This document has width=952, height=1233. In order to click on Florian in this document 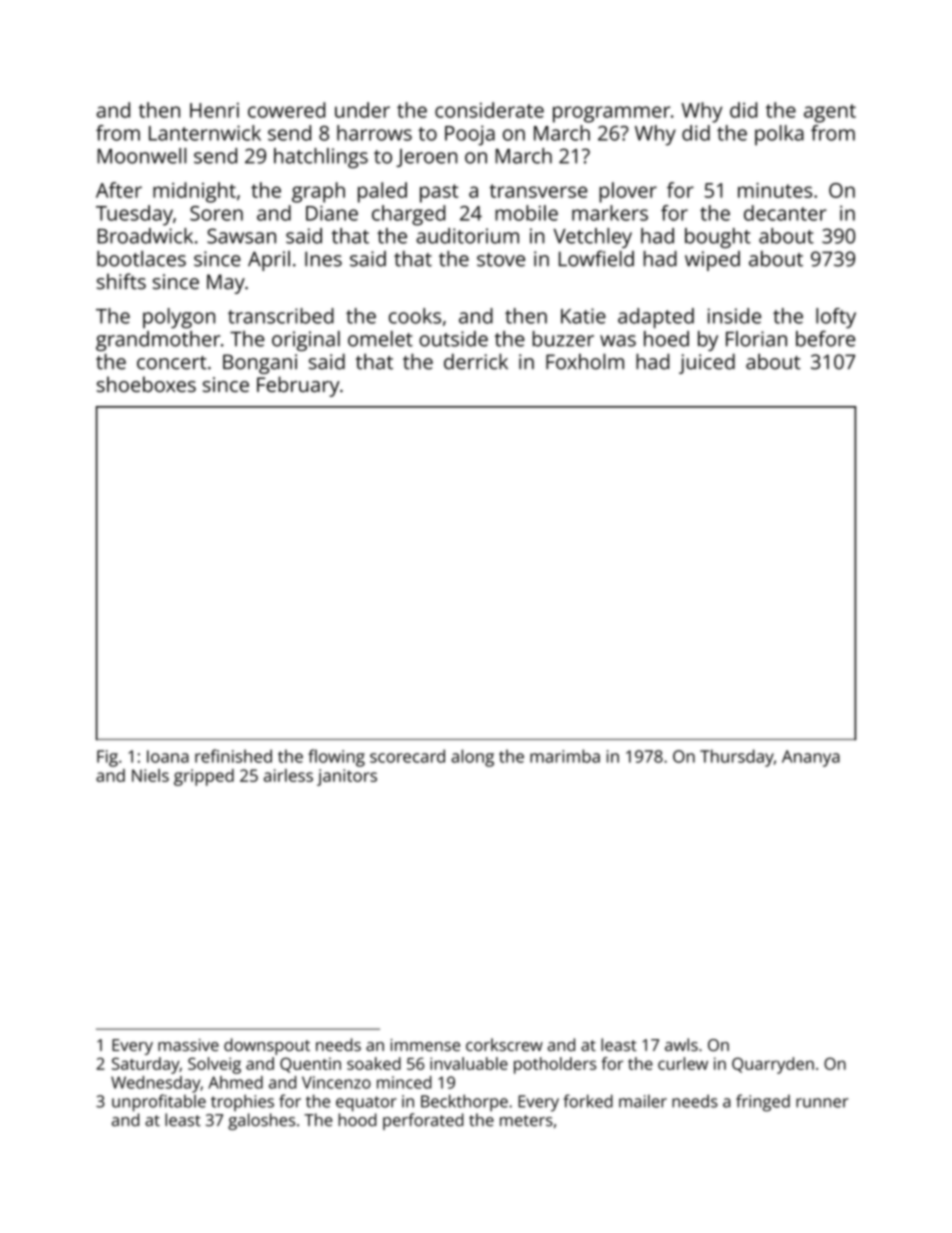, I will do `click(756, 339)`.
